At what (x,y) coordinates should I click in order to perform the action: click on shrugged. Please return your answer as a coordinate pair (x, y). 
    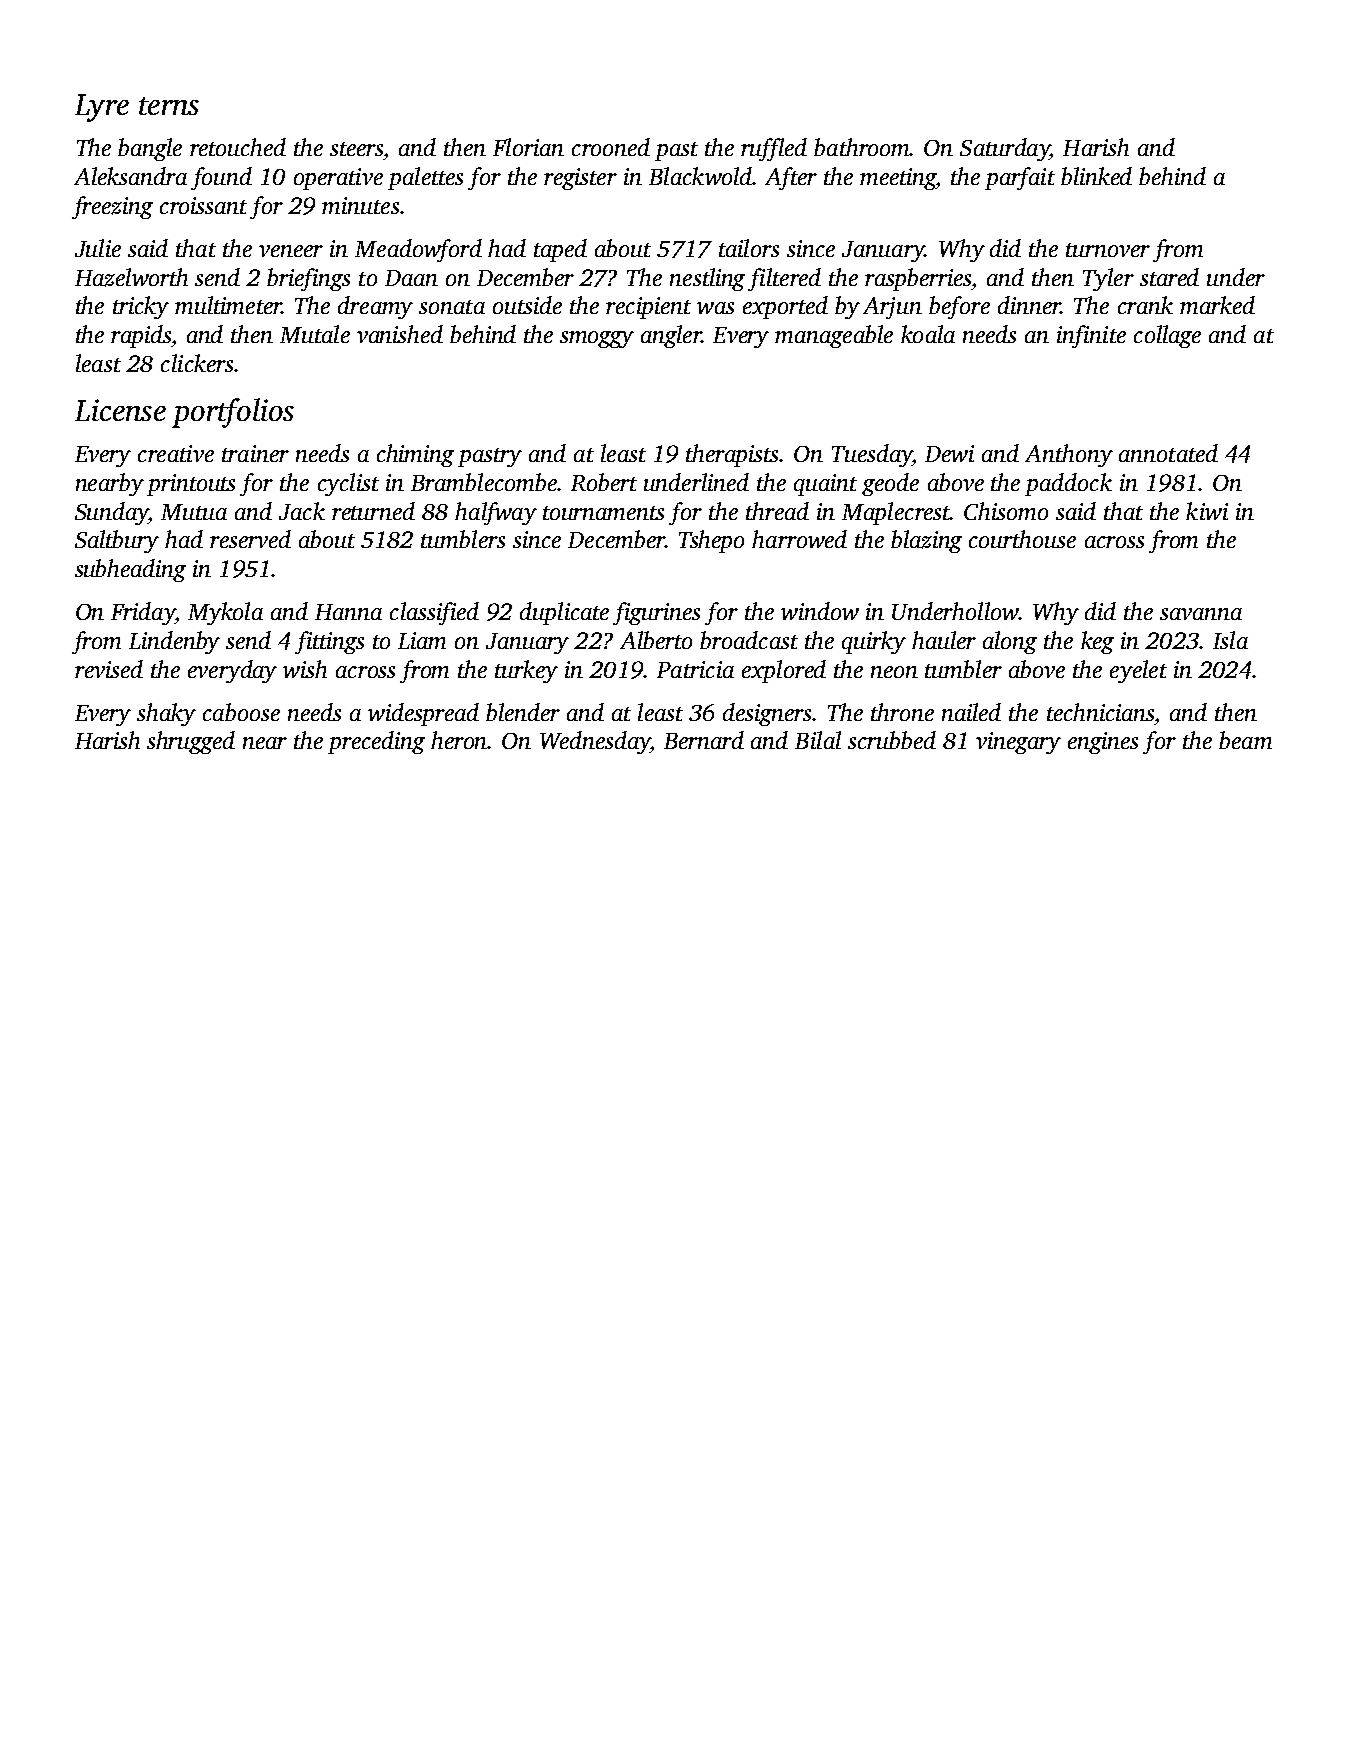
    Looking at the image, I should click on (191, 742).
